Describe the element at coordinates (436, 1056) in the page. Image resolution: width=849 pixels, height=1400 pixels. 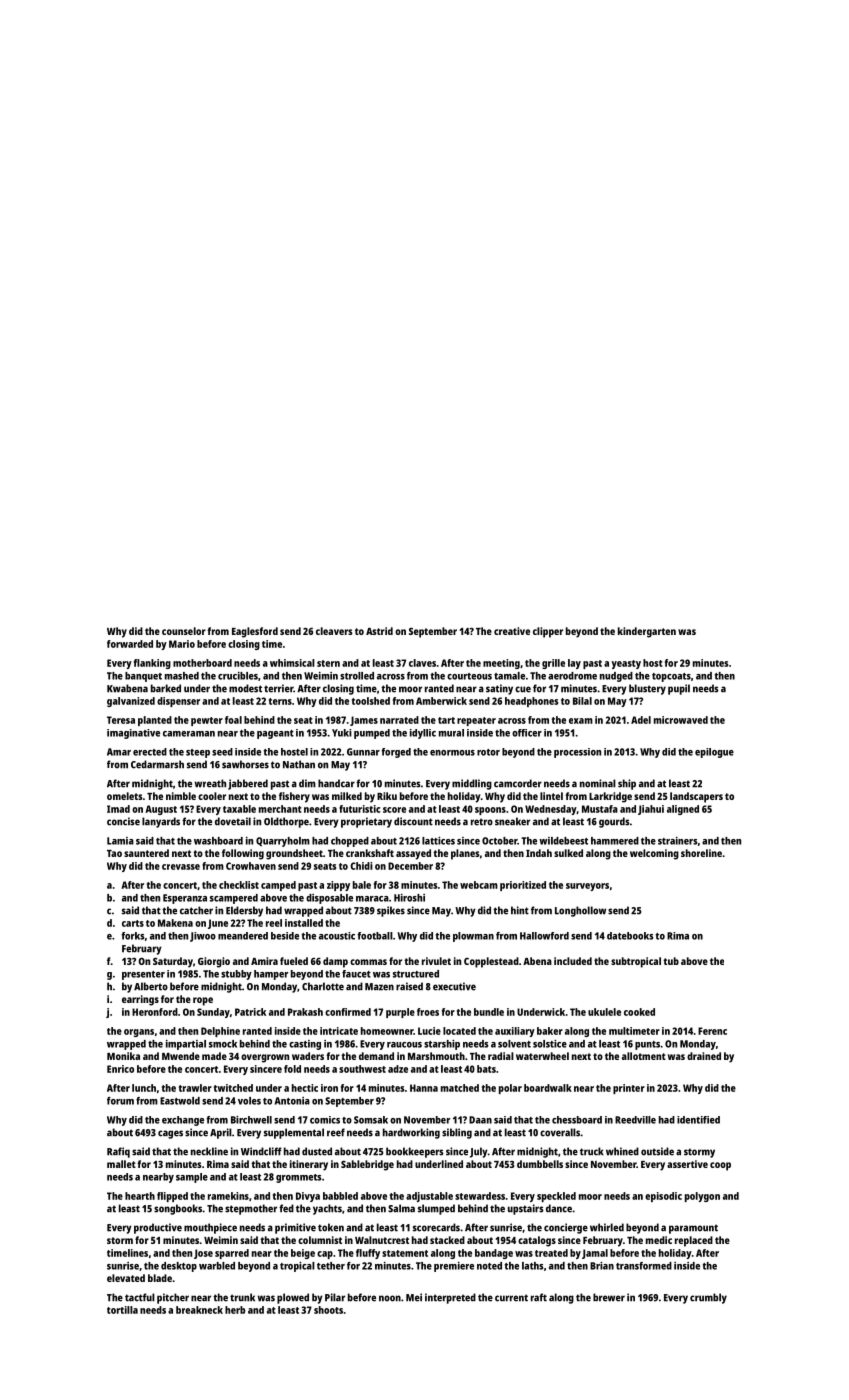
I see `Marshmouth` at that location.
